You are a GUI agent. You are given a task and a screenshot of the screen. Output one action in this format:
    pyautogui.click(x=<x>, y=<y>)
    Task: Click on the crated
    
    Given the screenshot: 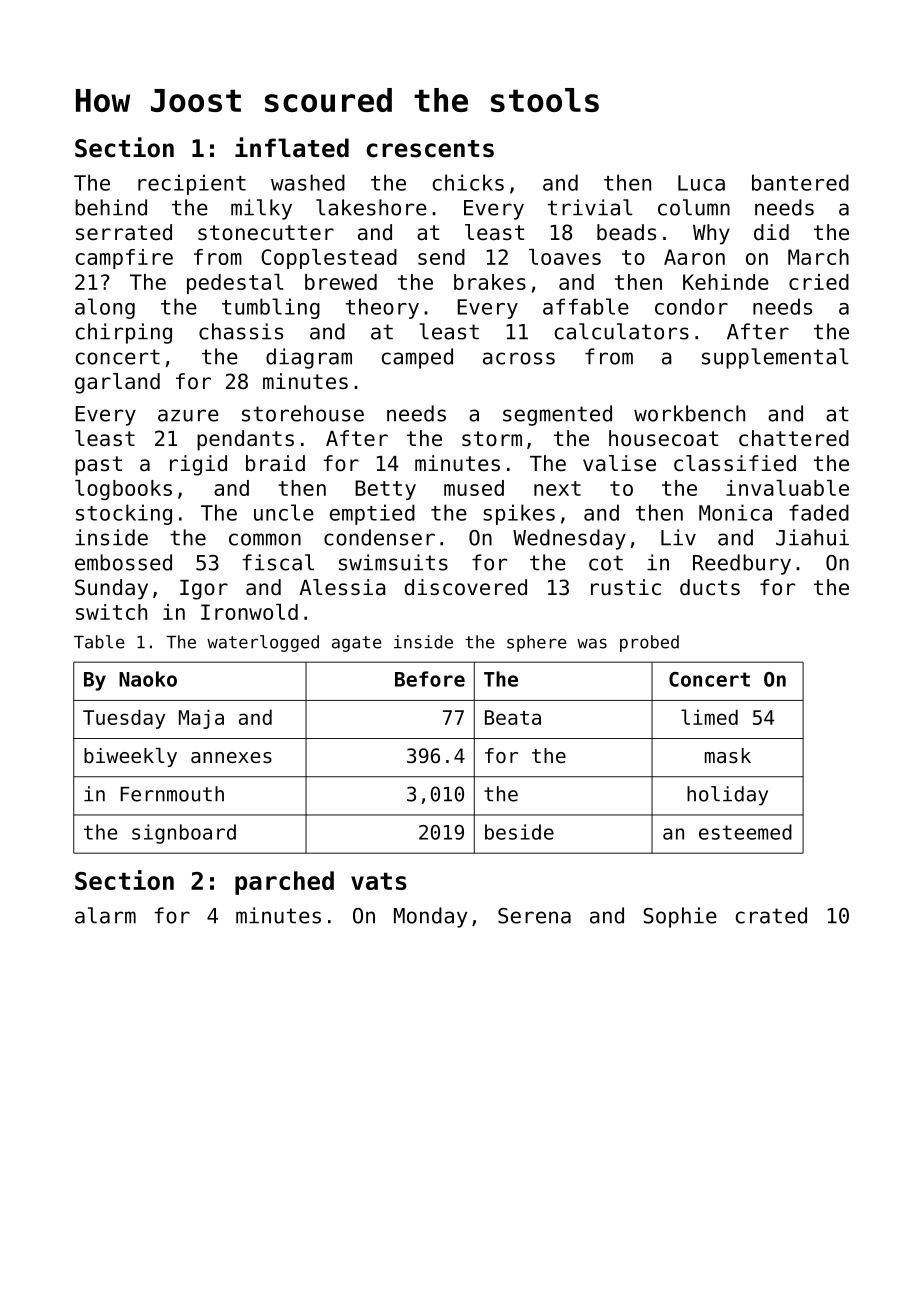 What is the action you would take?
    pyautogui.click(x=771, y=915)
